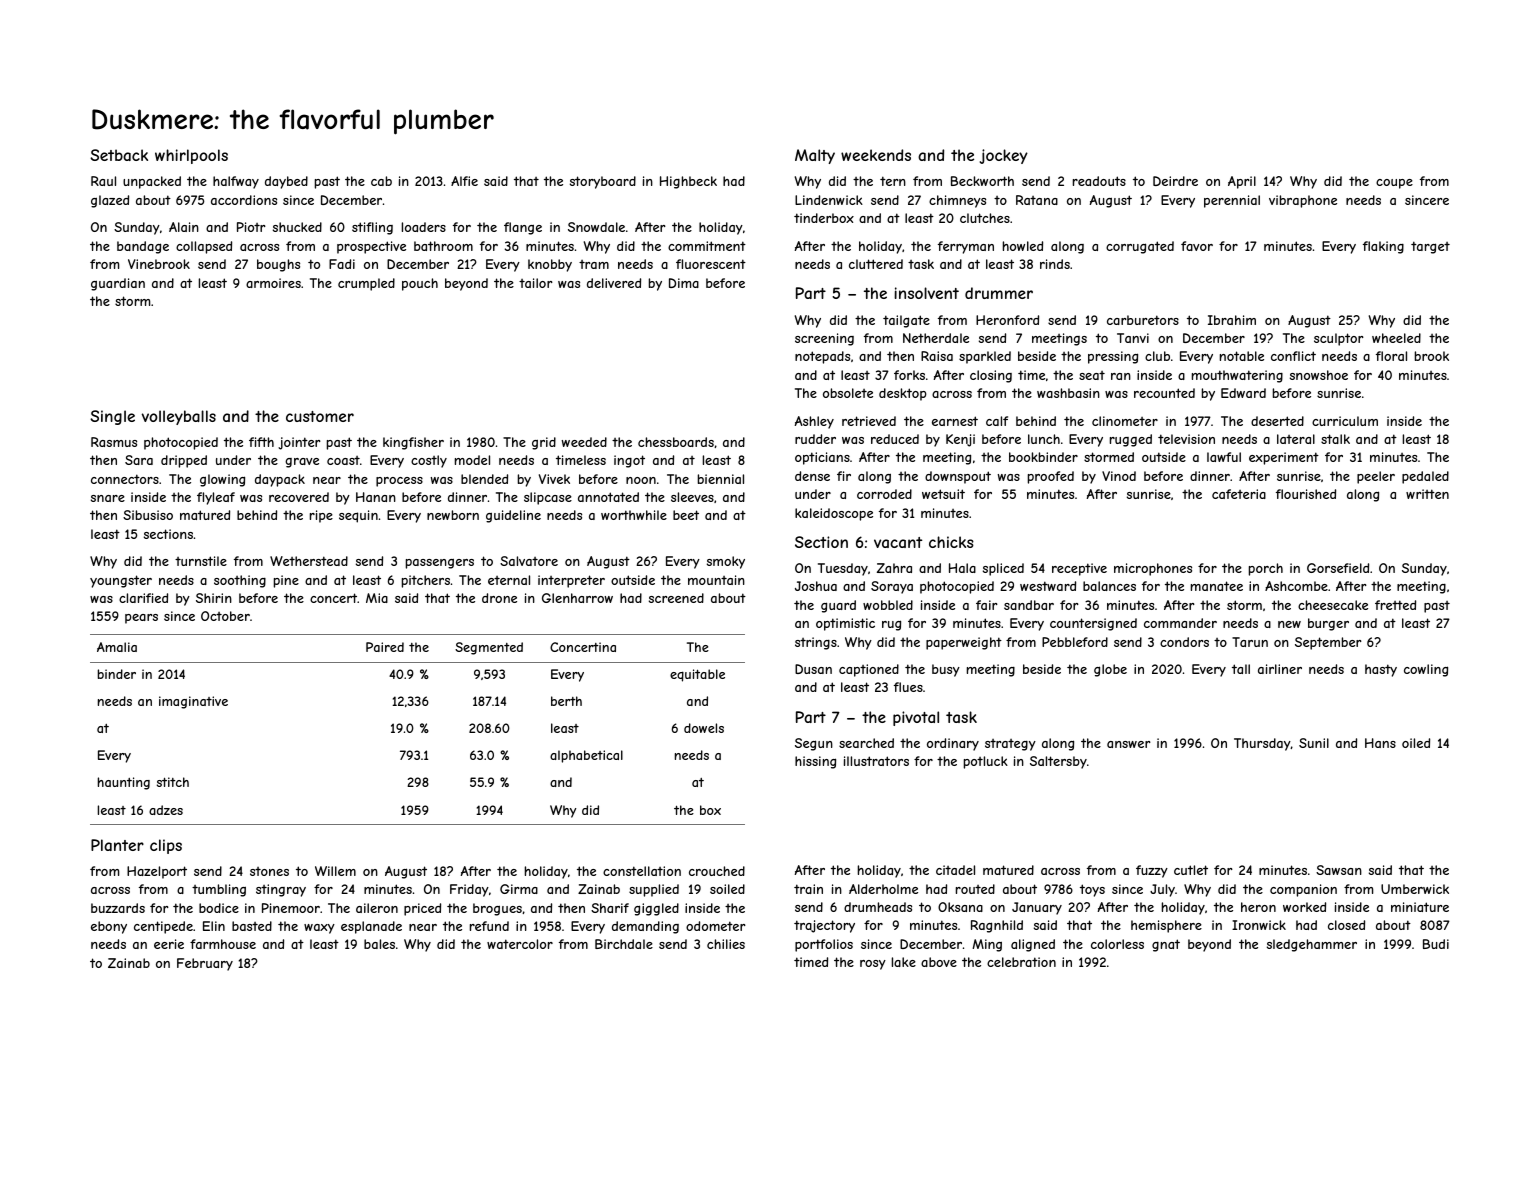 The height and width of the screenshot is (1190, 1540). Describe the element at coordinates (873, 965) in the screenshot. I see `rosy` at that location.
